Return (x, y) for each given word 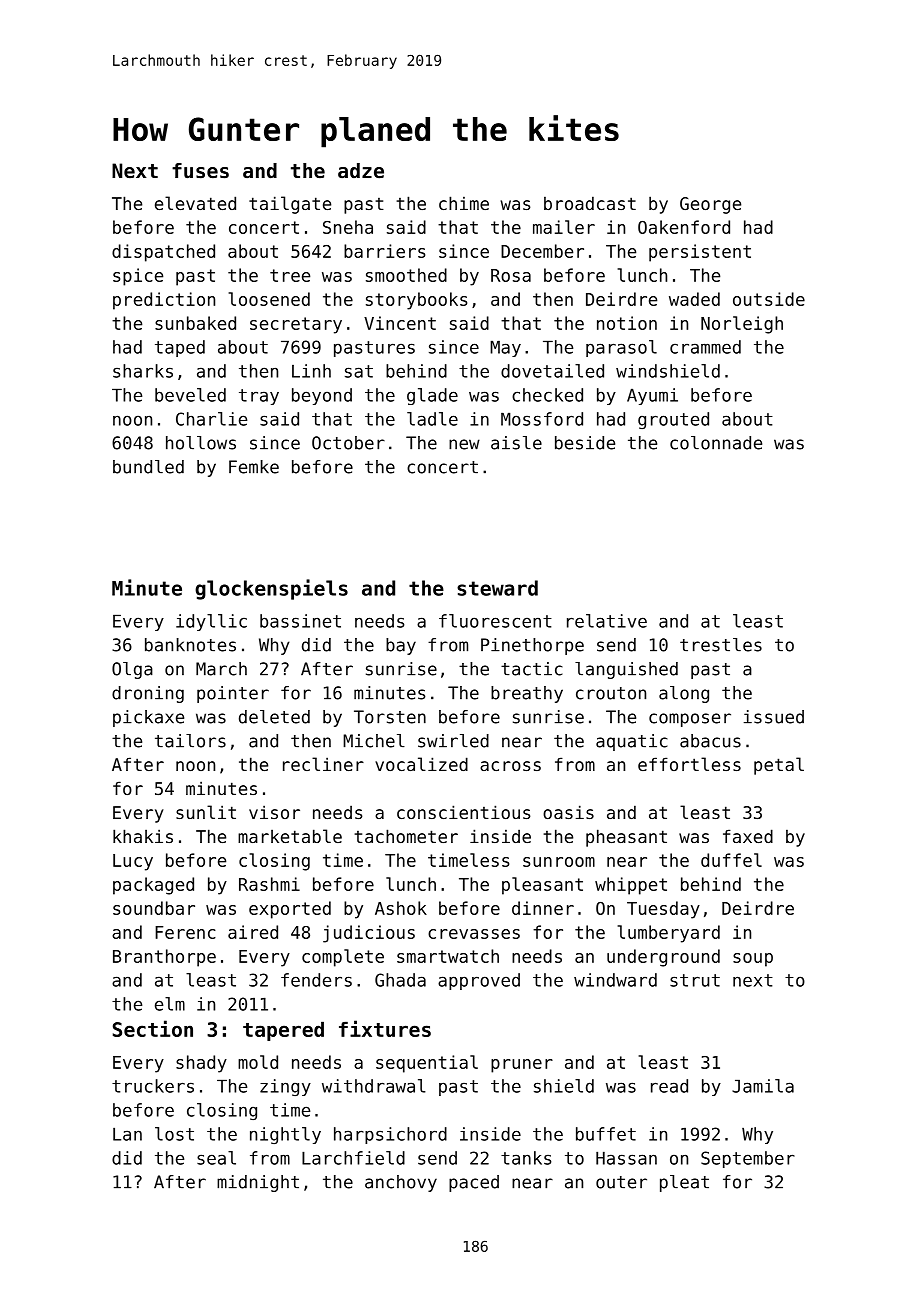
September (748, 1159)
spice (138, 277)
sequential (427, 1064)
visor (274, 812)
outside (769, 299)
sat (359, 371)
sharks (143, 371)
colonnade (716, 443)
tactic (532, 669)
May (505, 348)
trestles (721, 645)
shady (201, 1064)
